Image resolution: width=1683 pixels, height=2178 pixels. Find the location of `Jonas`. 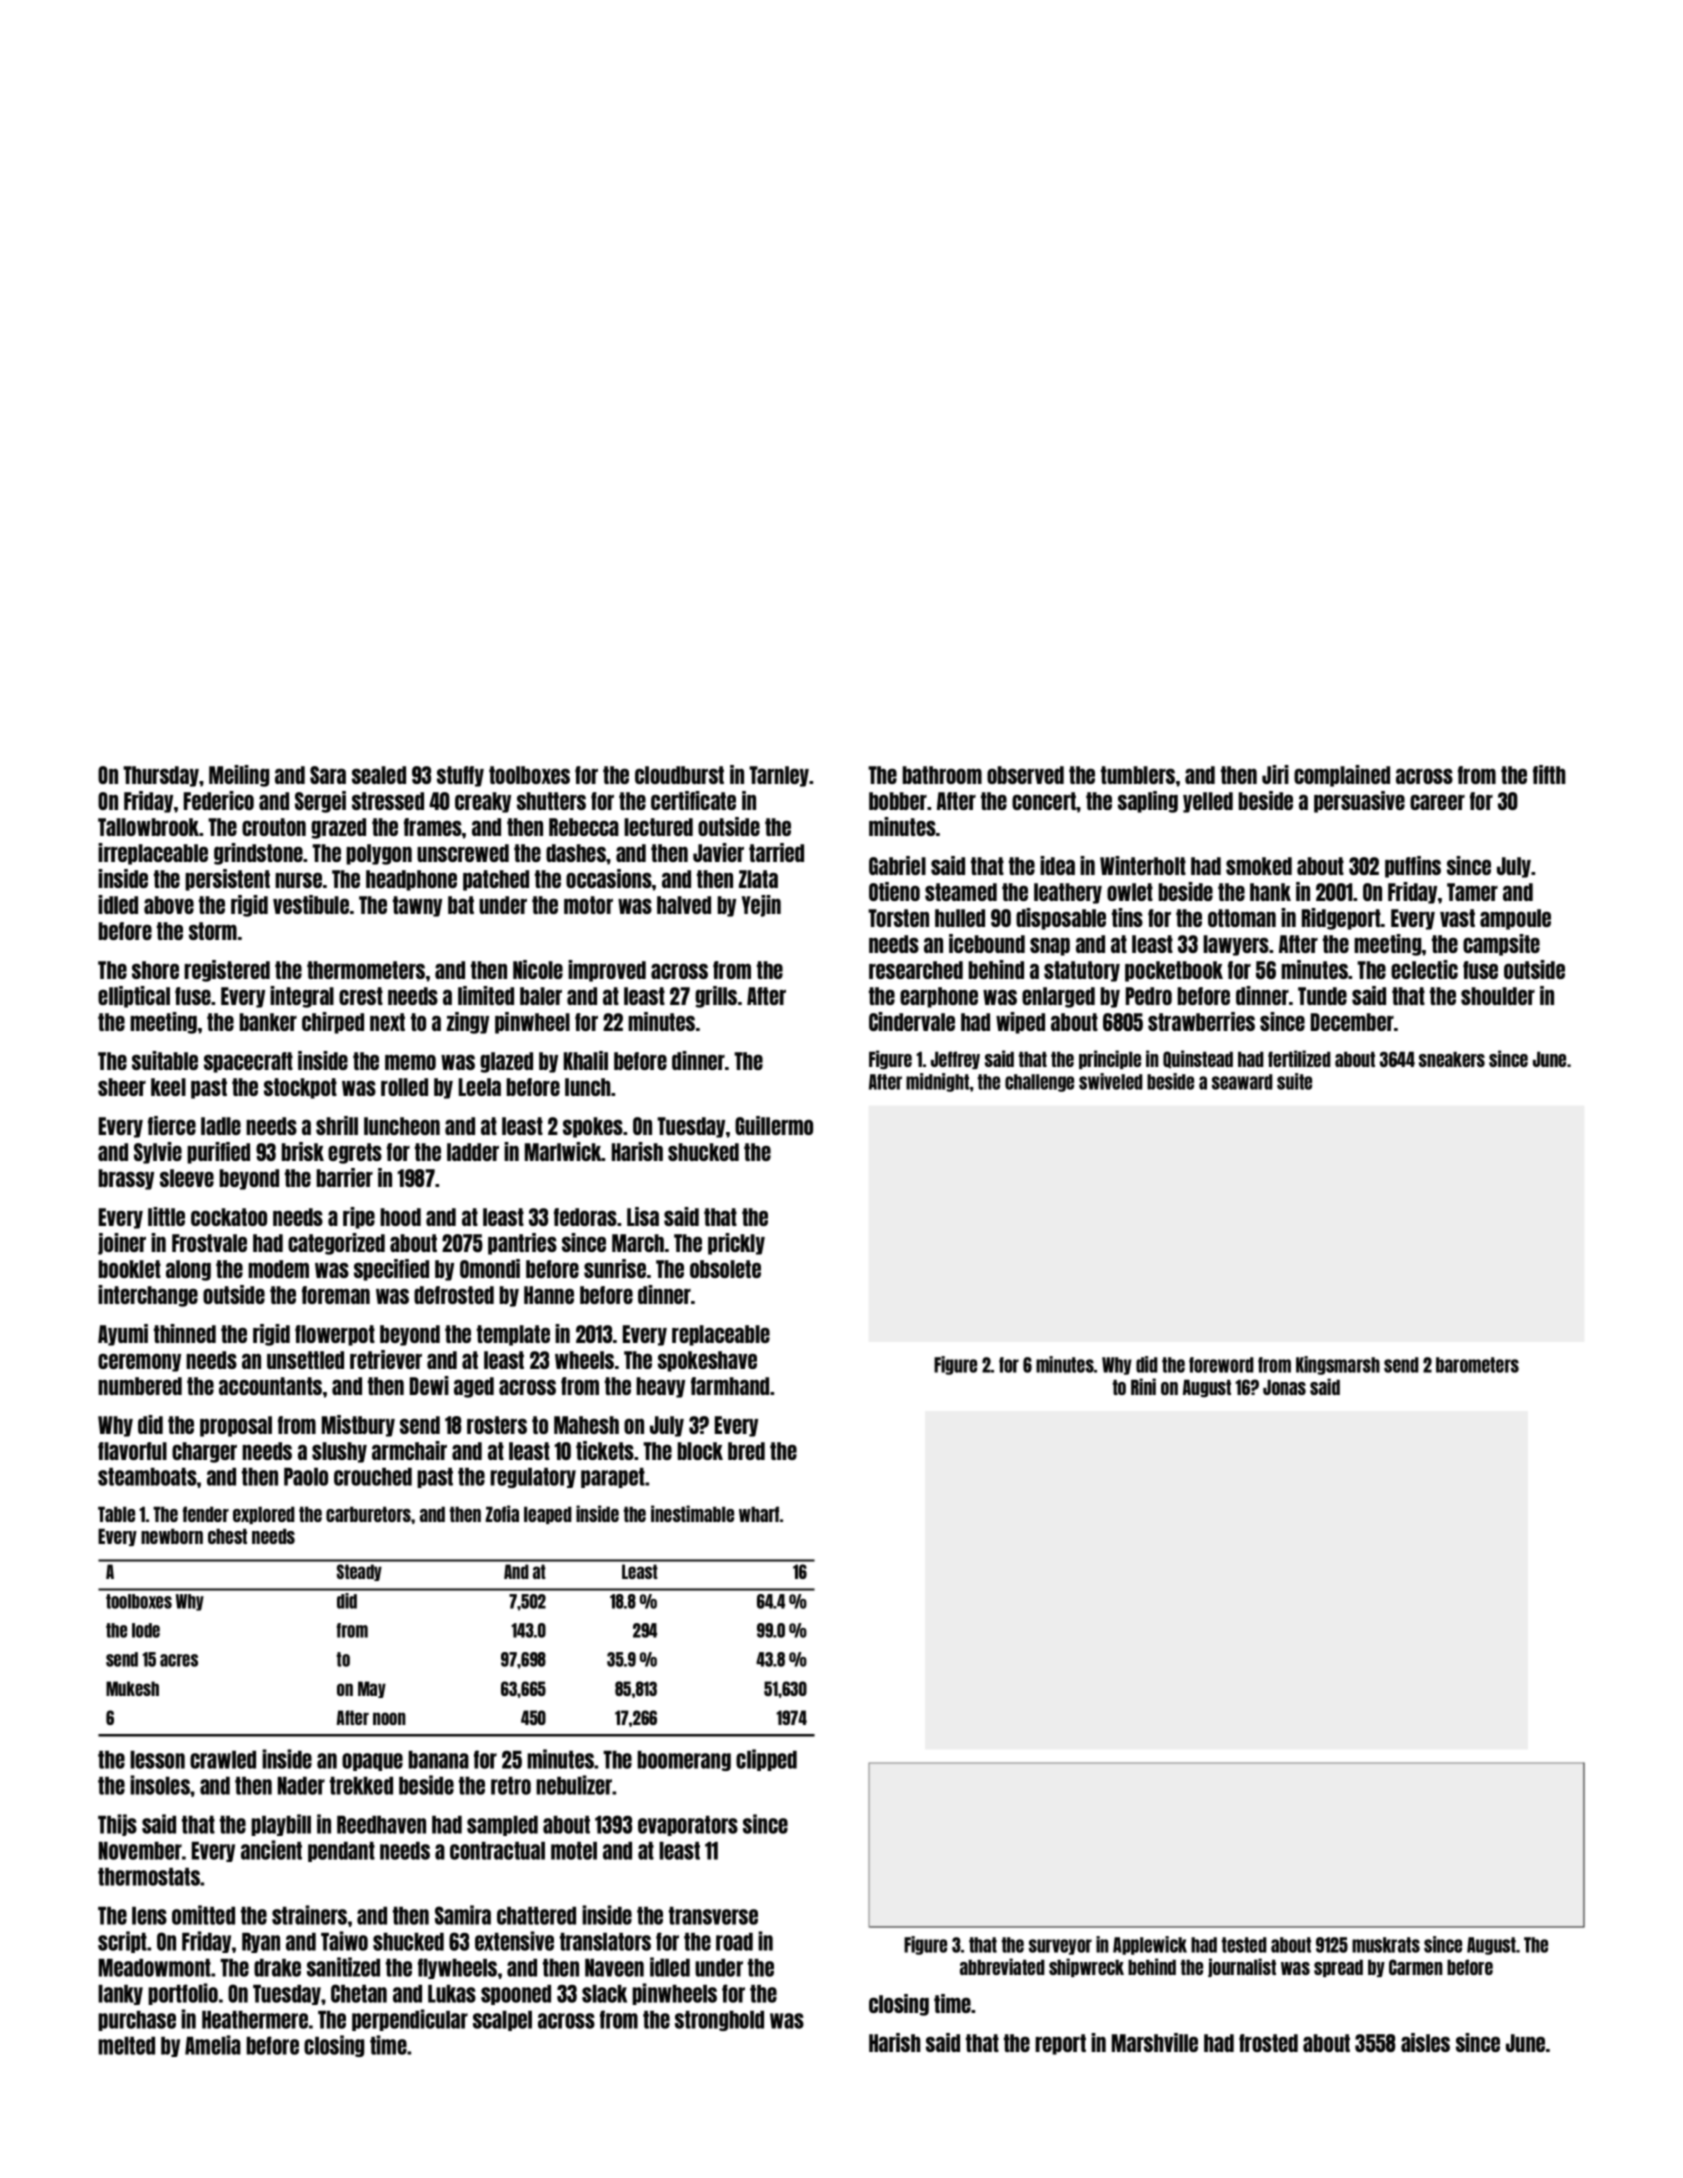

Jonas is located at coordinates (1284, 1387).
